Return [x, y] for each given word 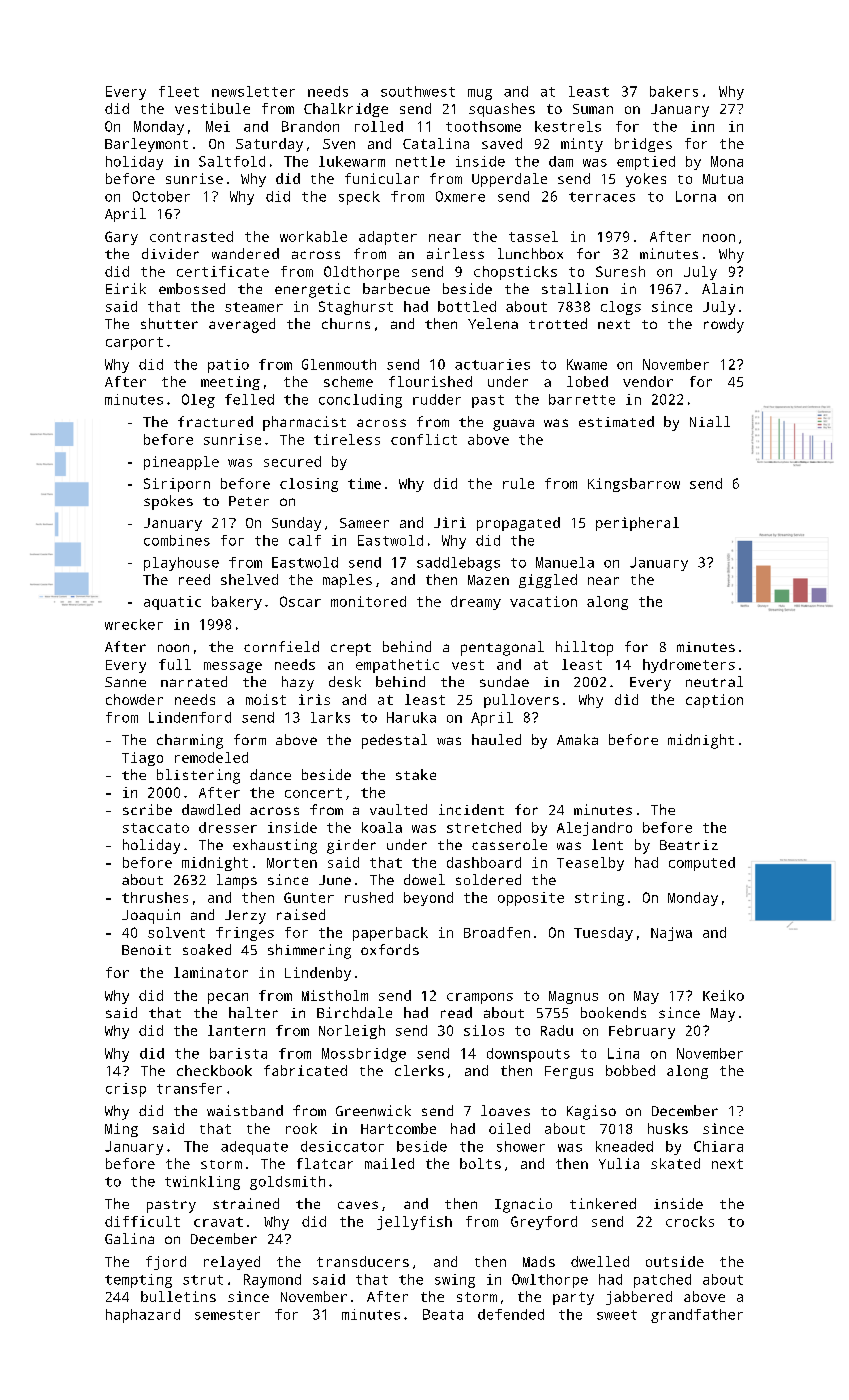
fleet [179, 91]
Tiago [142, 759]
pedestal [394, 741]
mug [480, 94]
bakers [674, 91]
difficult [142, 1221]
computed [702, 864]
